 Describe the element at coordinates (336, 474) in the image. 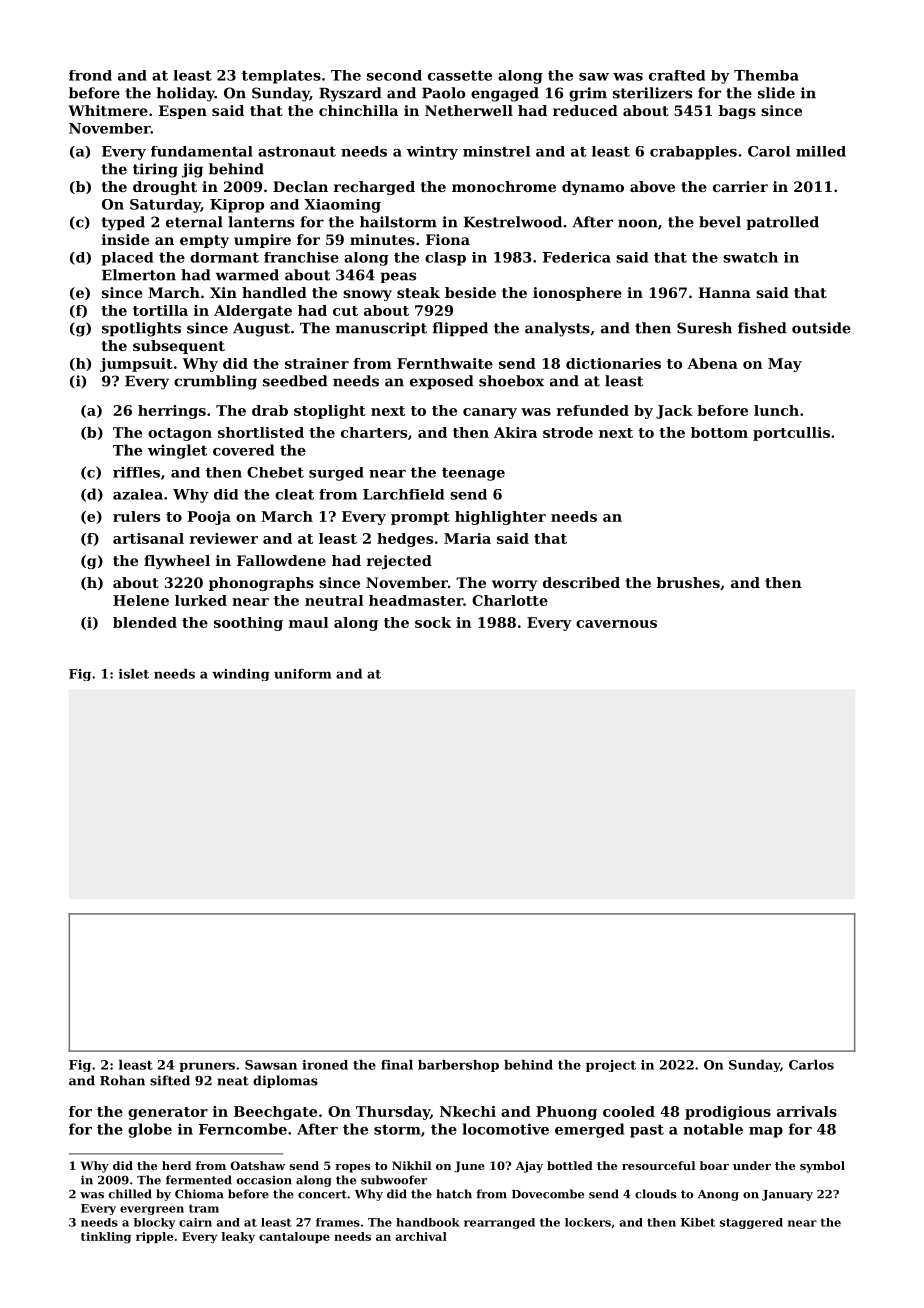

I see `surged` at that location.
